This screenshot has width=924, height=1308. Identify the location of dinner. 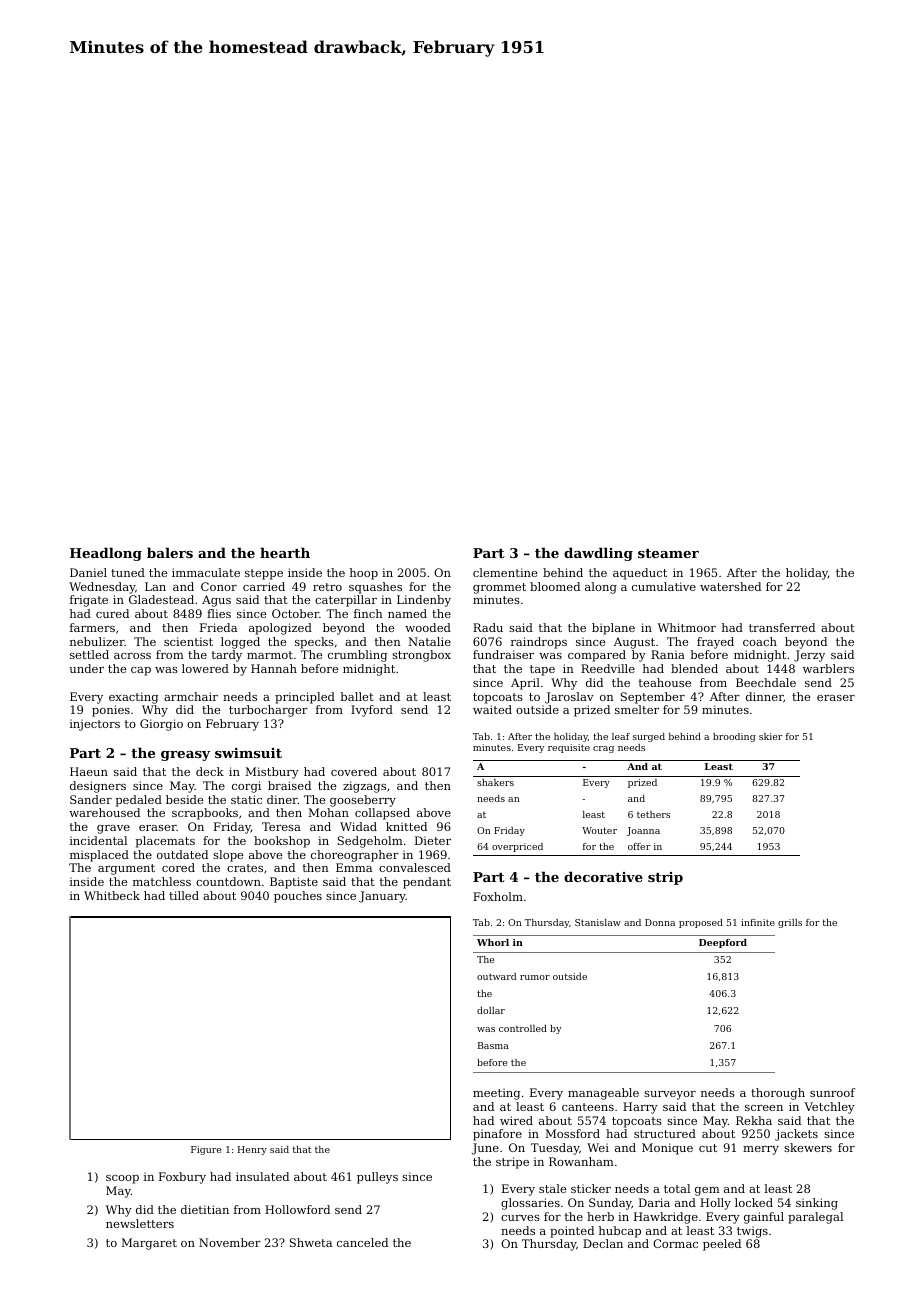
(764, 696).
